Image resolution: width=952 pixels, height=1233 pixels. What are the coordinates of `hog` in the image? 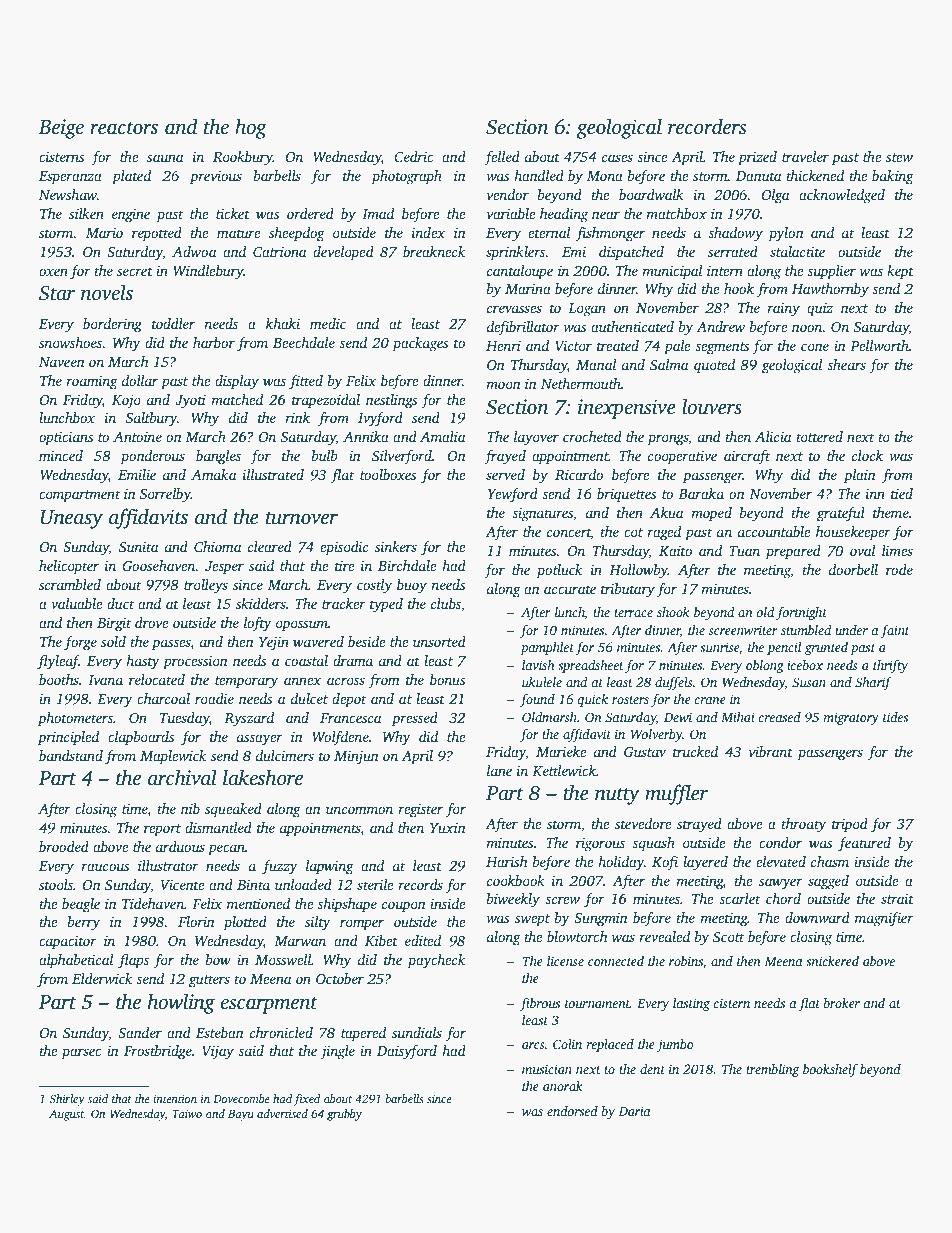 It's located at (251, 128).
